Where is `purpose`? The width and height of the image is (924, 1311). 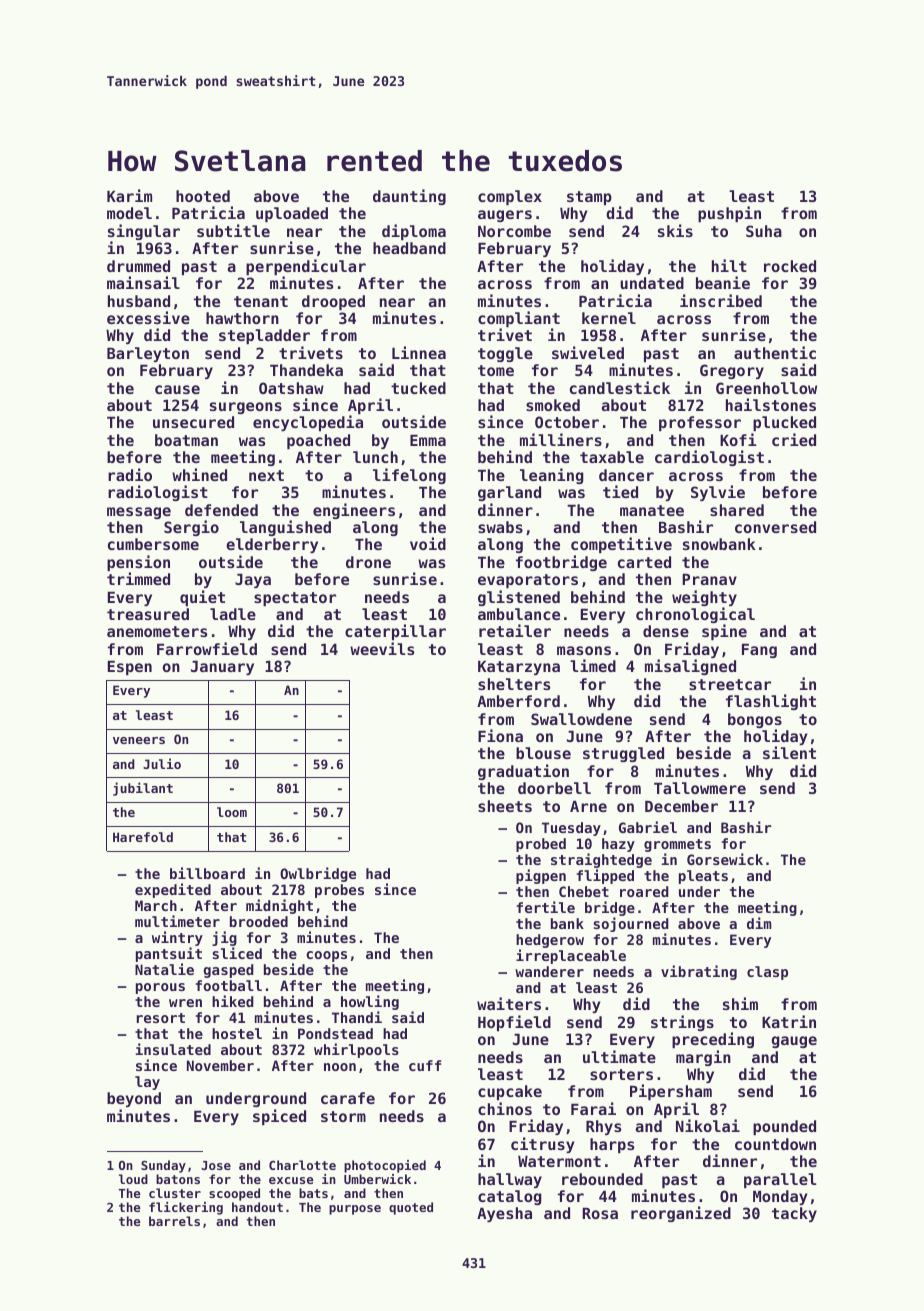
purpose is located at coordinates (355, 1210).
